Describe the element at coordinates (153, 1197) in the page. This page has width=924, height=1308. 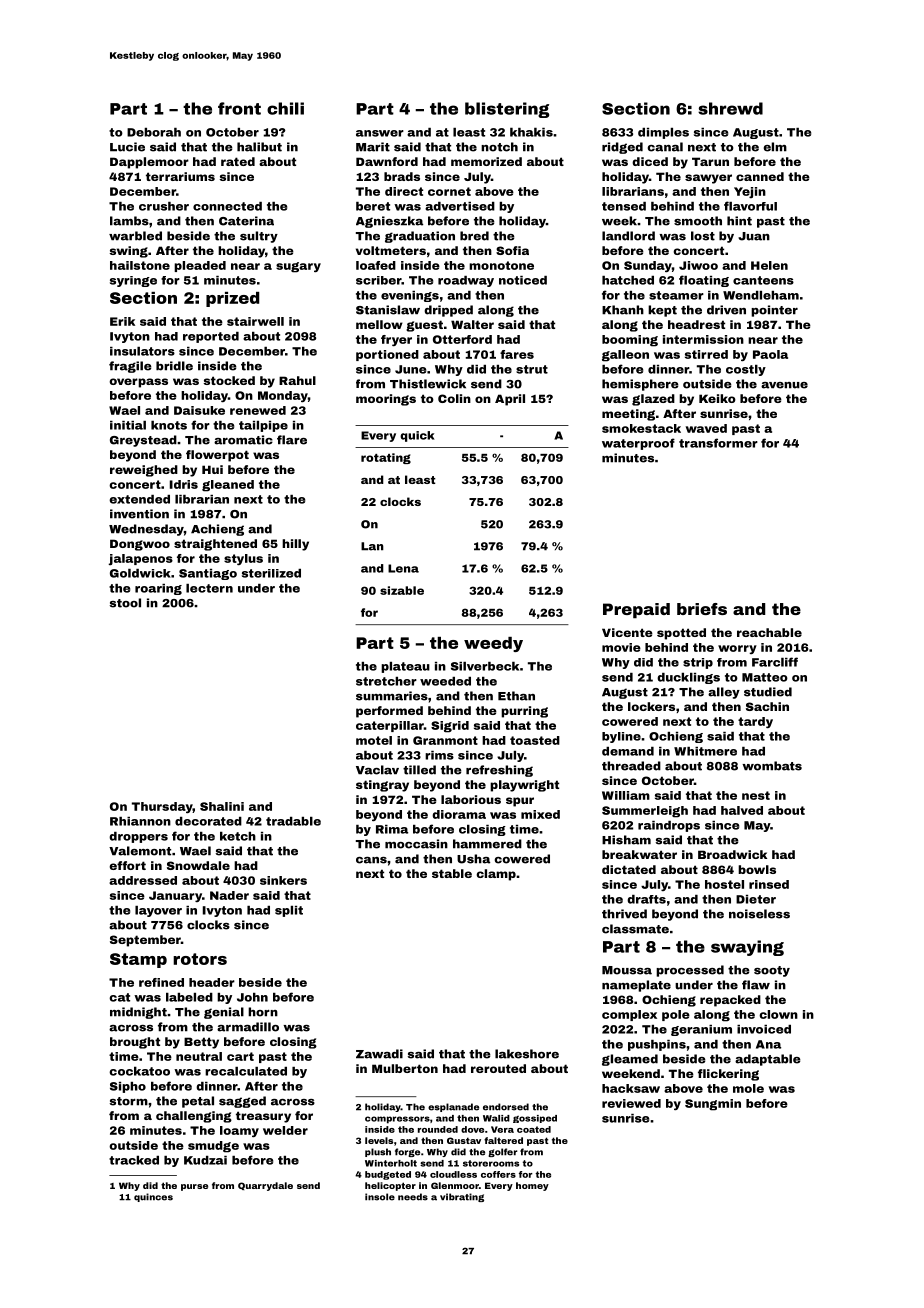
I see `quinces` at that location.
